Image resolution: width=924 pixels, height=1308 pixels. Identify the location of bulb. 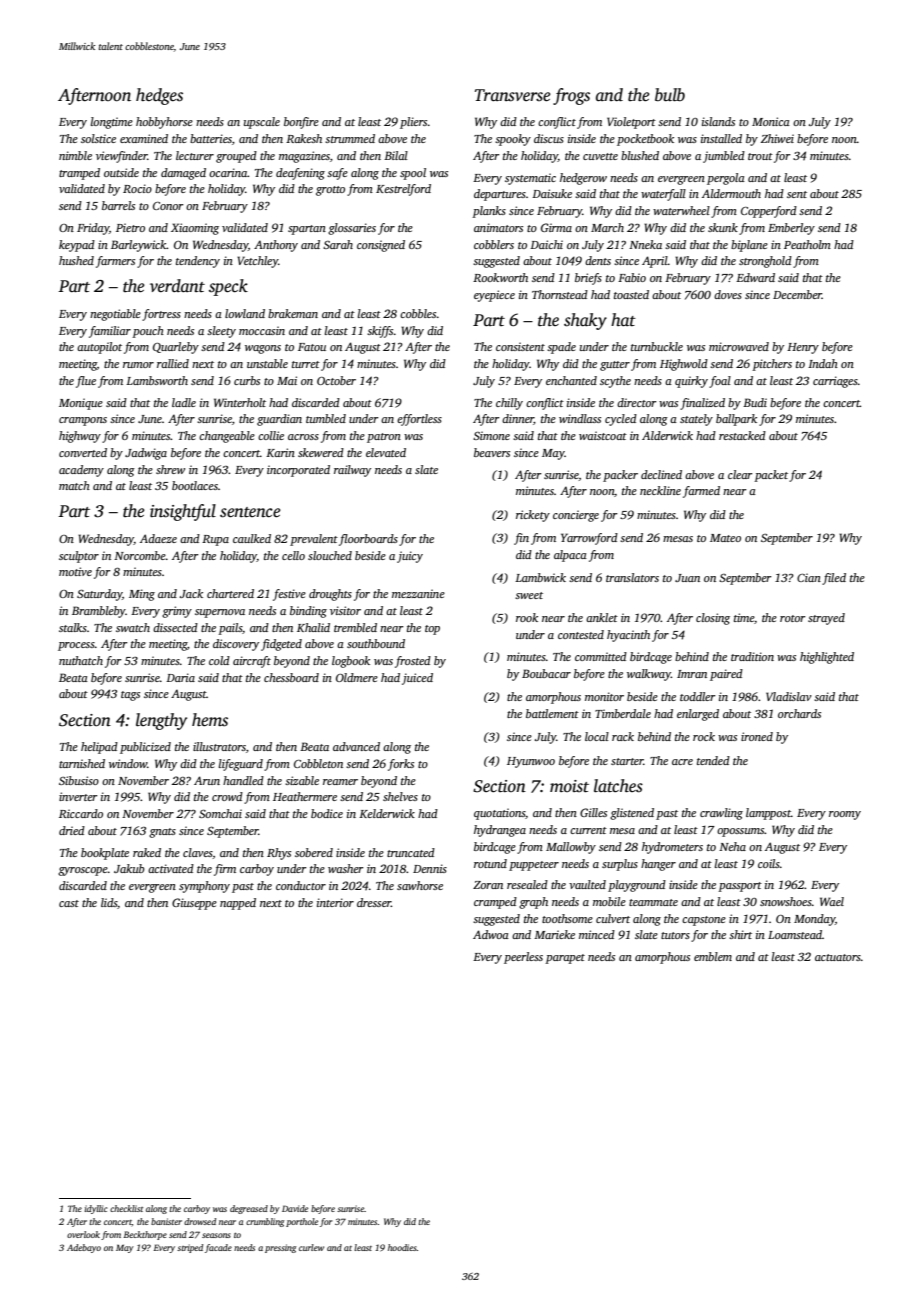
(670, 95).
